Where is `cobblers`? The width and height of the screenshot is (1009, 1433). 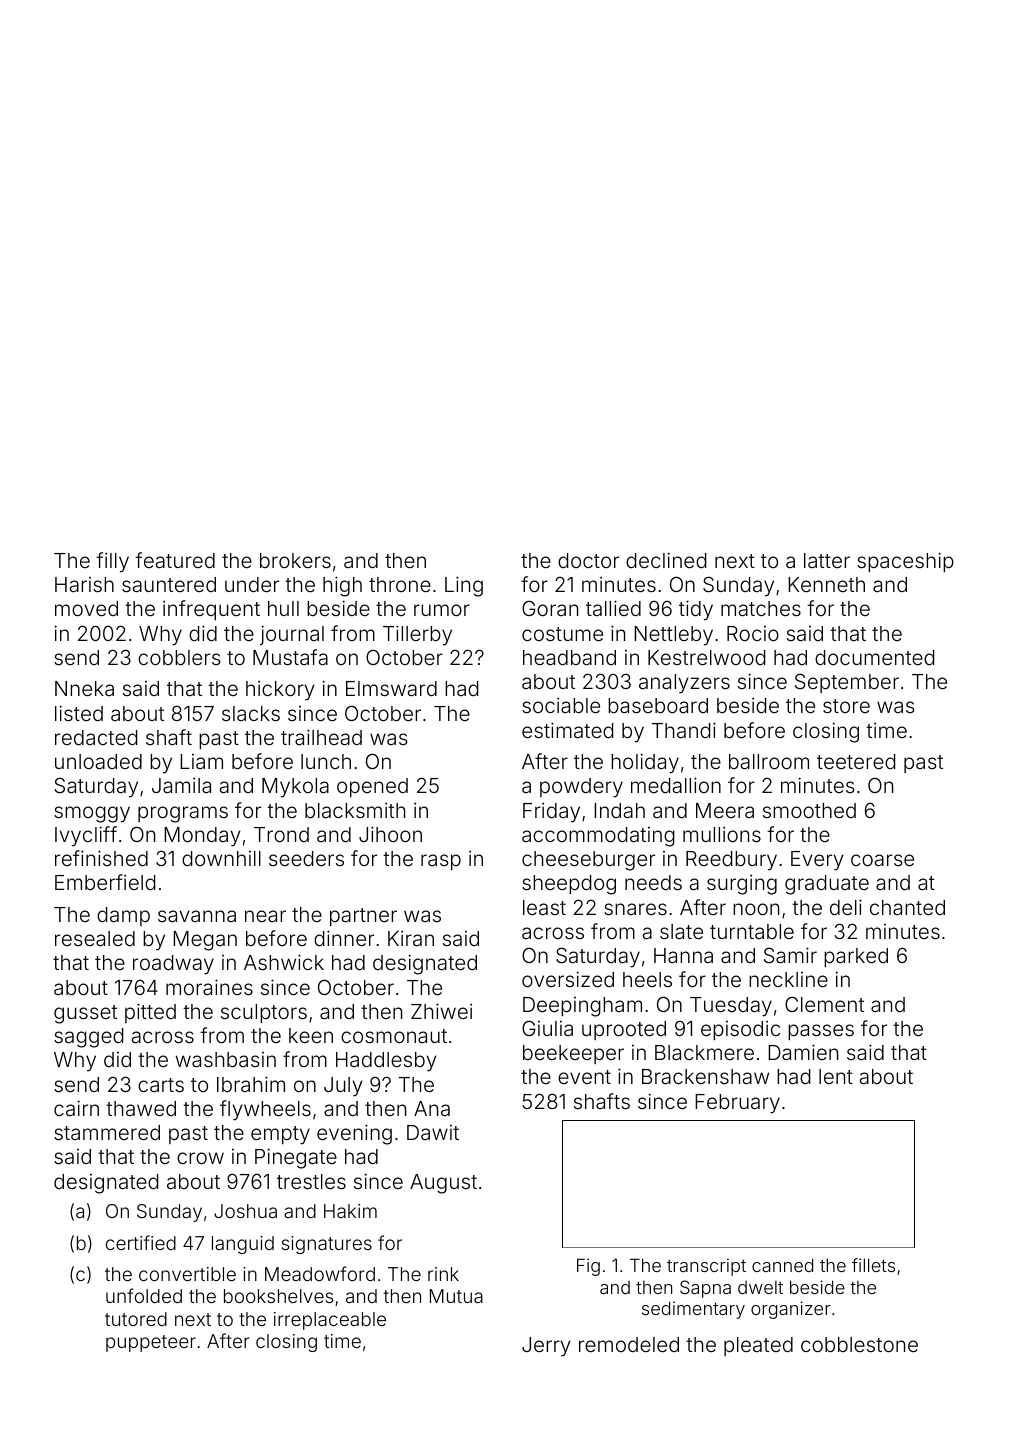
cobblers is located at coordinates (179, 657).
